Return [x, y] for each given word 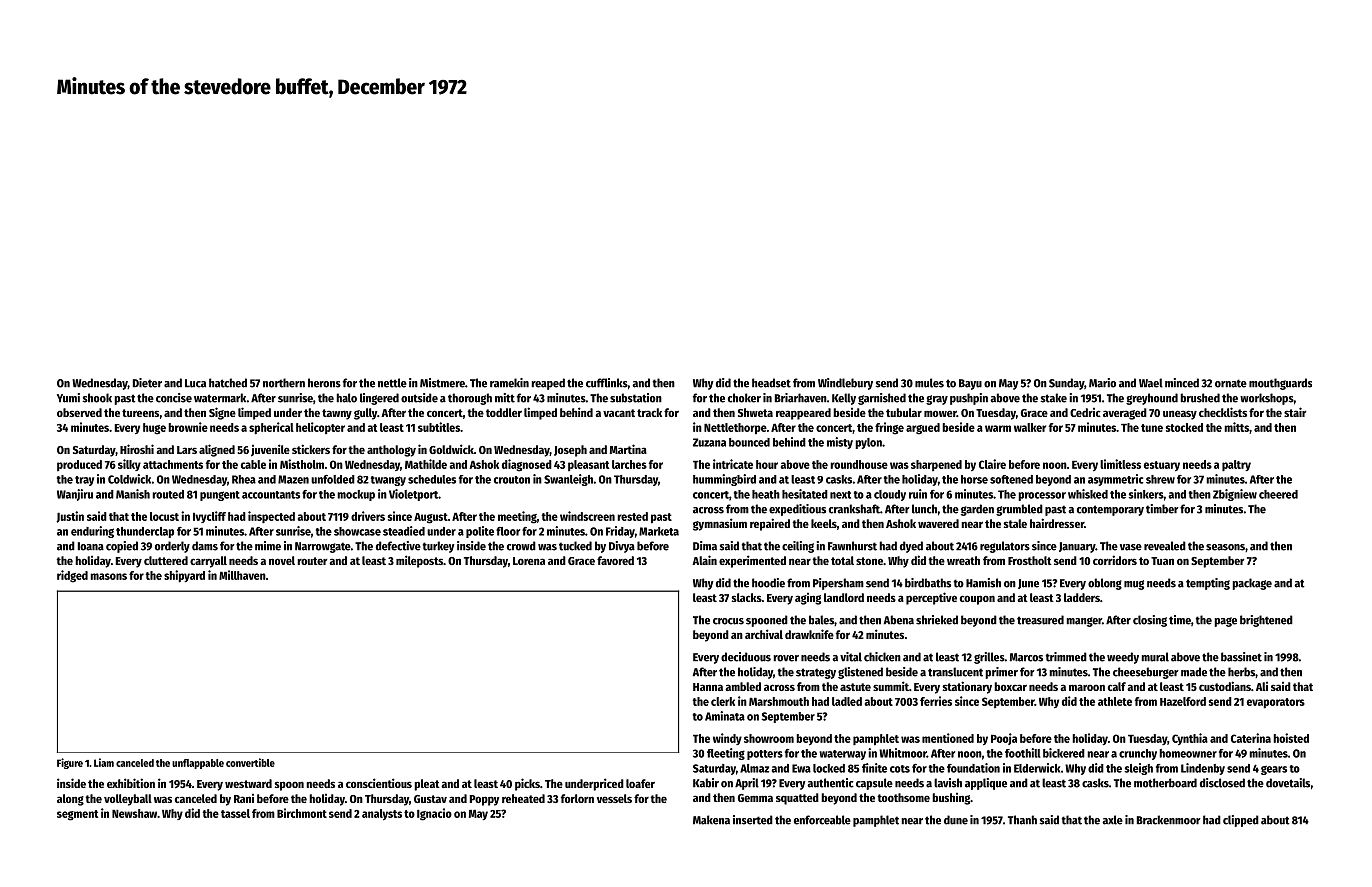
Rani [244, 798]
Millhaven [242, 575]
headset [771, 383]
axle [1112, 820]
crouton [512, 480]
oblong [1105, 584]
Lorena [529, 561]
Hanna [708, 687]
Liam [104, 762]
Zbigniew [1235, 495]
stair [1295, 412]
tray [84, 481]
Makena [711, 820]
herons [324, 383]
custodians [1225, 686]
